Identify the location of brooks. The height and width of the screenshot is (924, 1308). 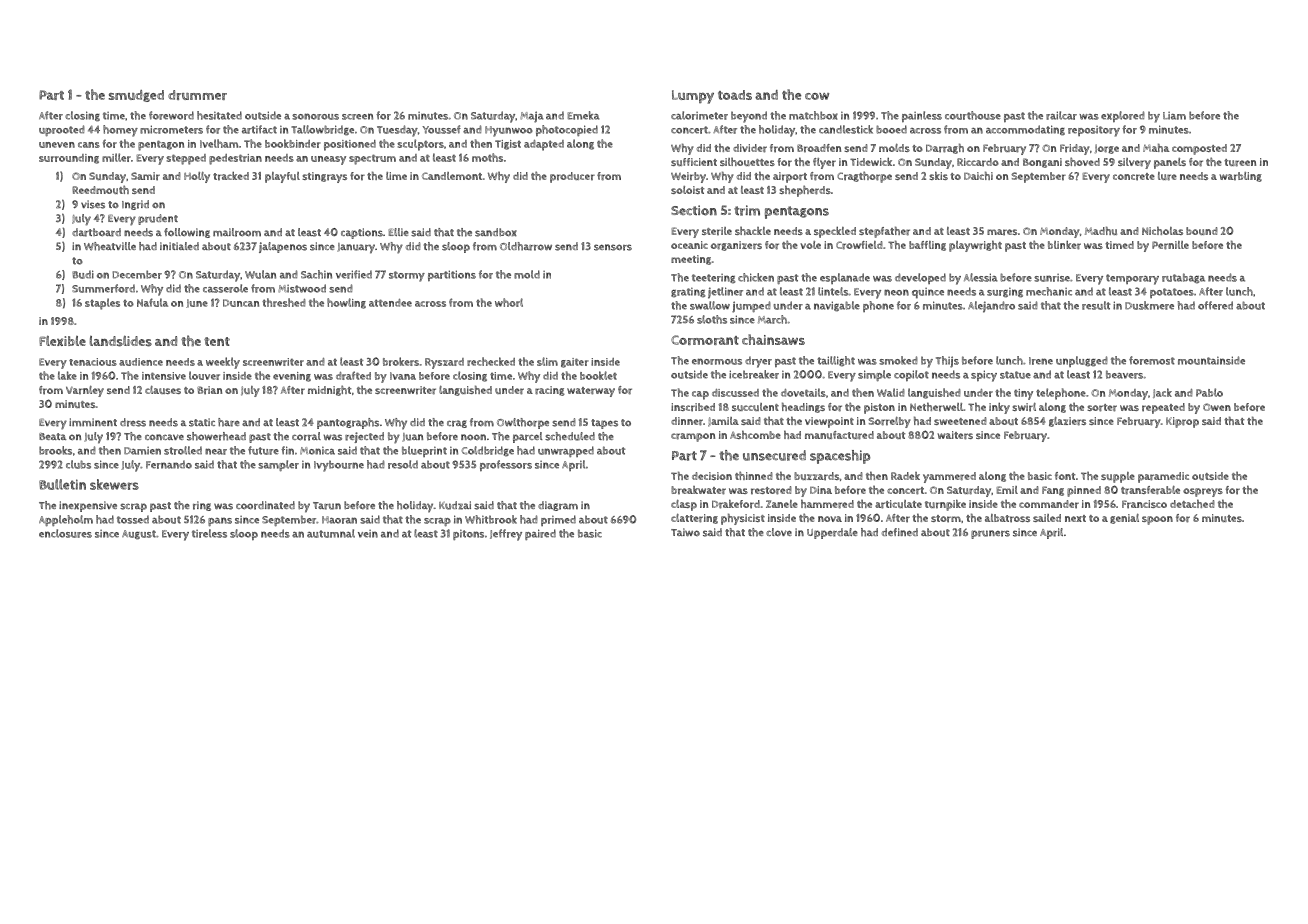
(55, 450).
